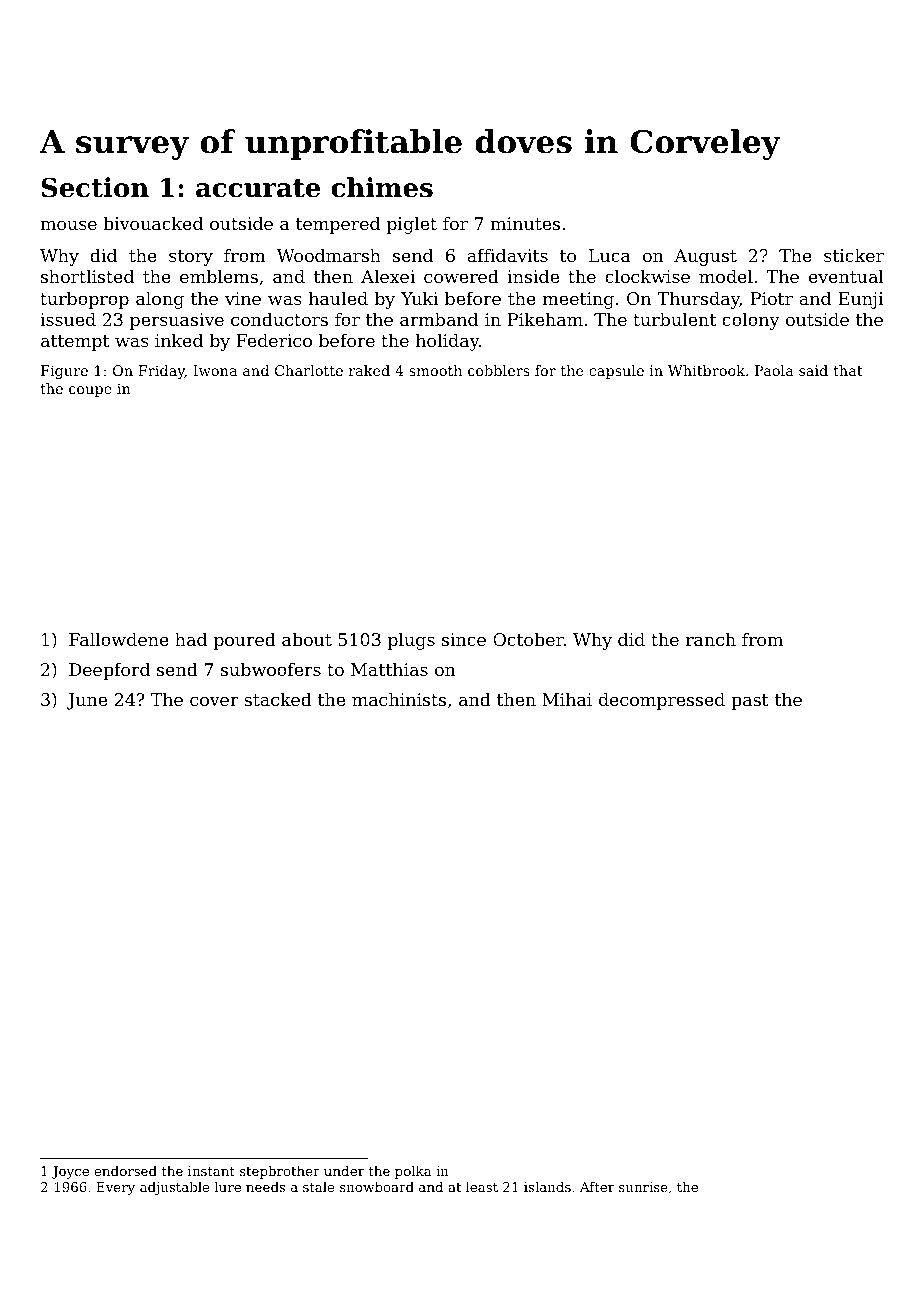 This screenshot has height=1308, width=924. What do you see at coordinates (711, 639) in the screenshot?
I see `ranch` at bounding box center [711, 639].
